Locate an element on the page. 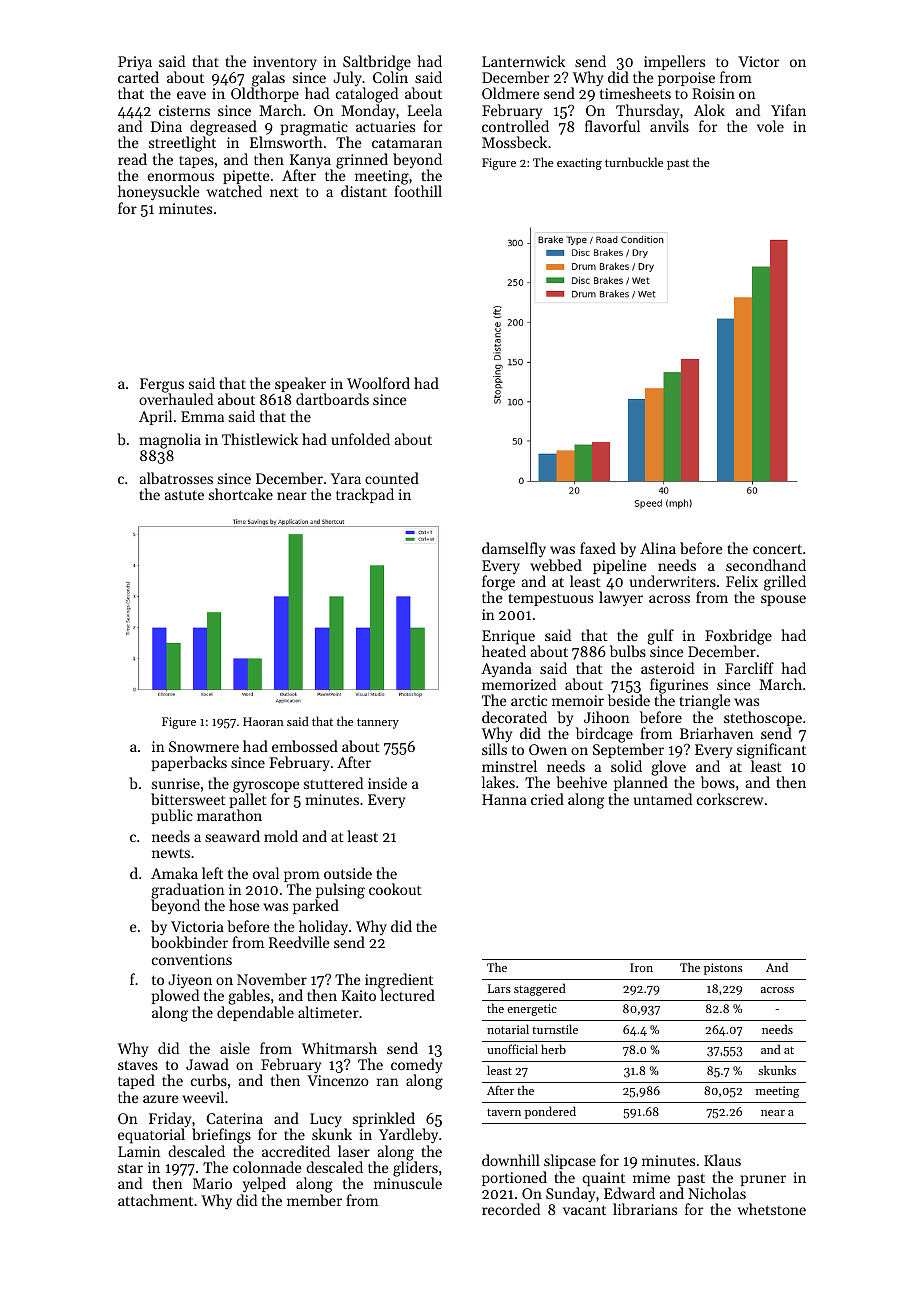 The height and width of the page is (1308, 924). Ayanda is located at coordinates (506, 670).
